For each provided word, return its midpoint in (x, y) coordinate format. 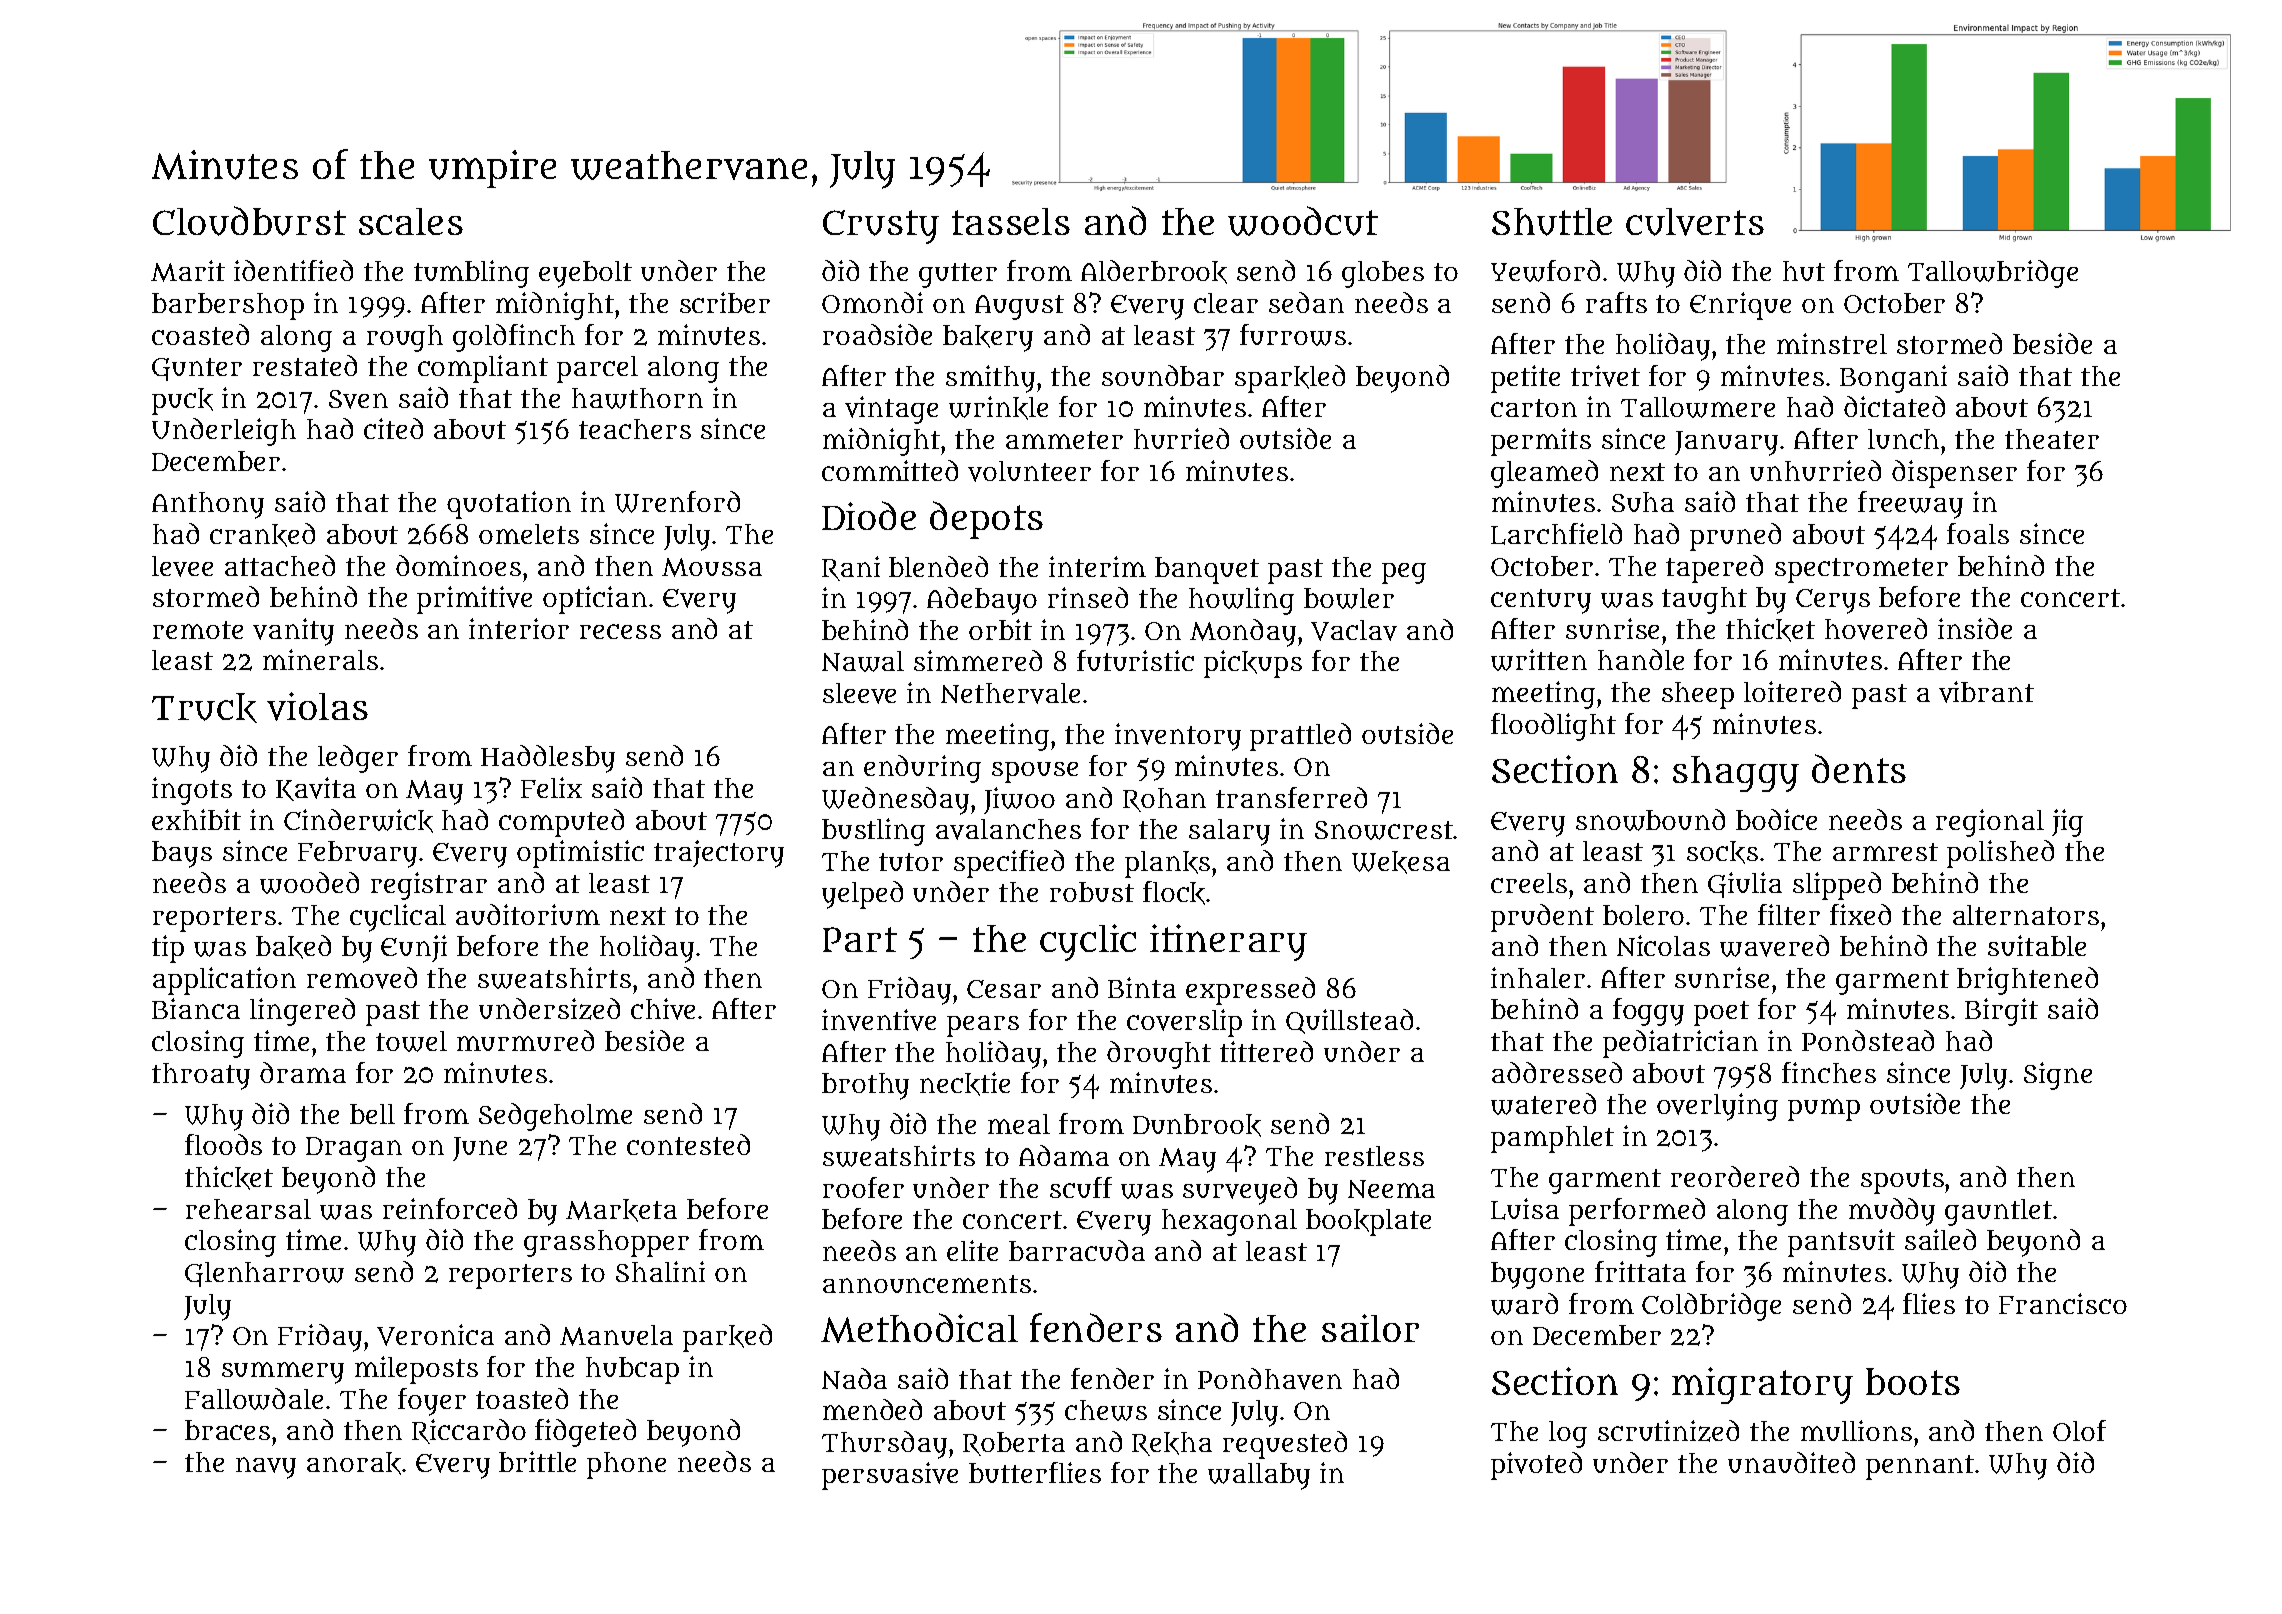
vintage (891, 410)
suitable (2037, 945)
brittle (537, 1461)
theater (2052, 439)
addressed (1557, 1072)
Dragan (354, 1149)
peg (1404, 573)
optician (595, 600)
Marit (188, 271)
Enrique (1740, 306)
